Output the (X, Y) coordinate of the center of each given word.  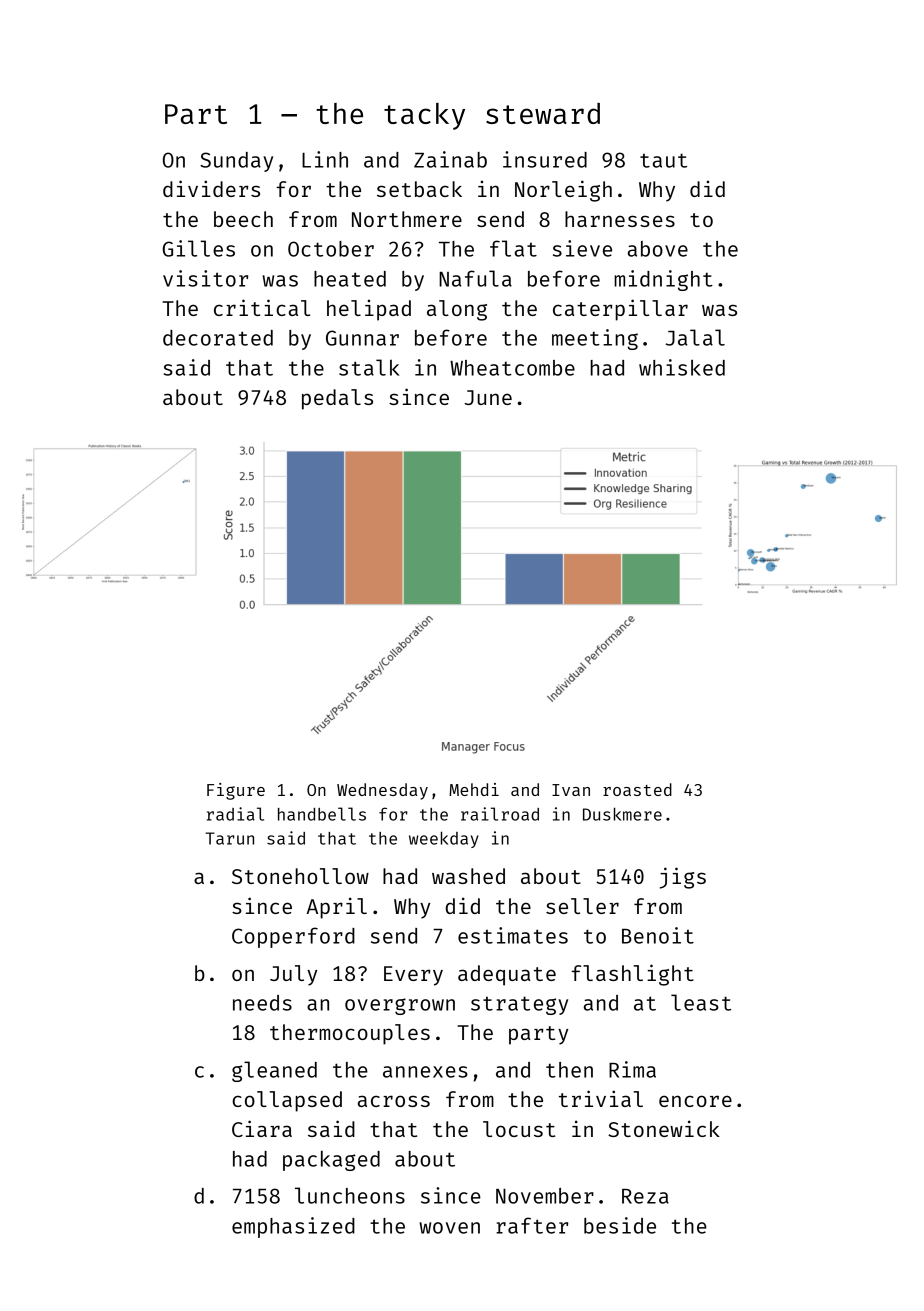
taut (663, 160)
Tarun (229, 838)
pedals (337, 399)
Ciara (262, 1128)
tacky (424, 116)
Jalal (695, 337)
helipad (369, 310)
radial (235, 814)
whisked (682, 367)
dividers (211, 188)
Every (413, 976)
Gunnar (362, 338)
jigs (683, 878)
